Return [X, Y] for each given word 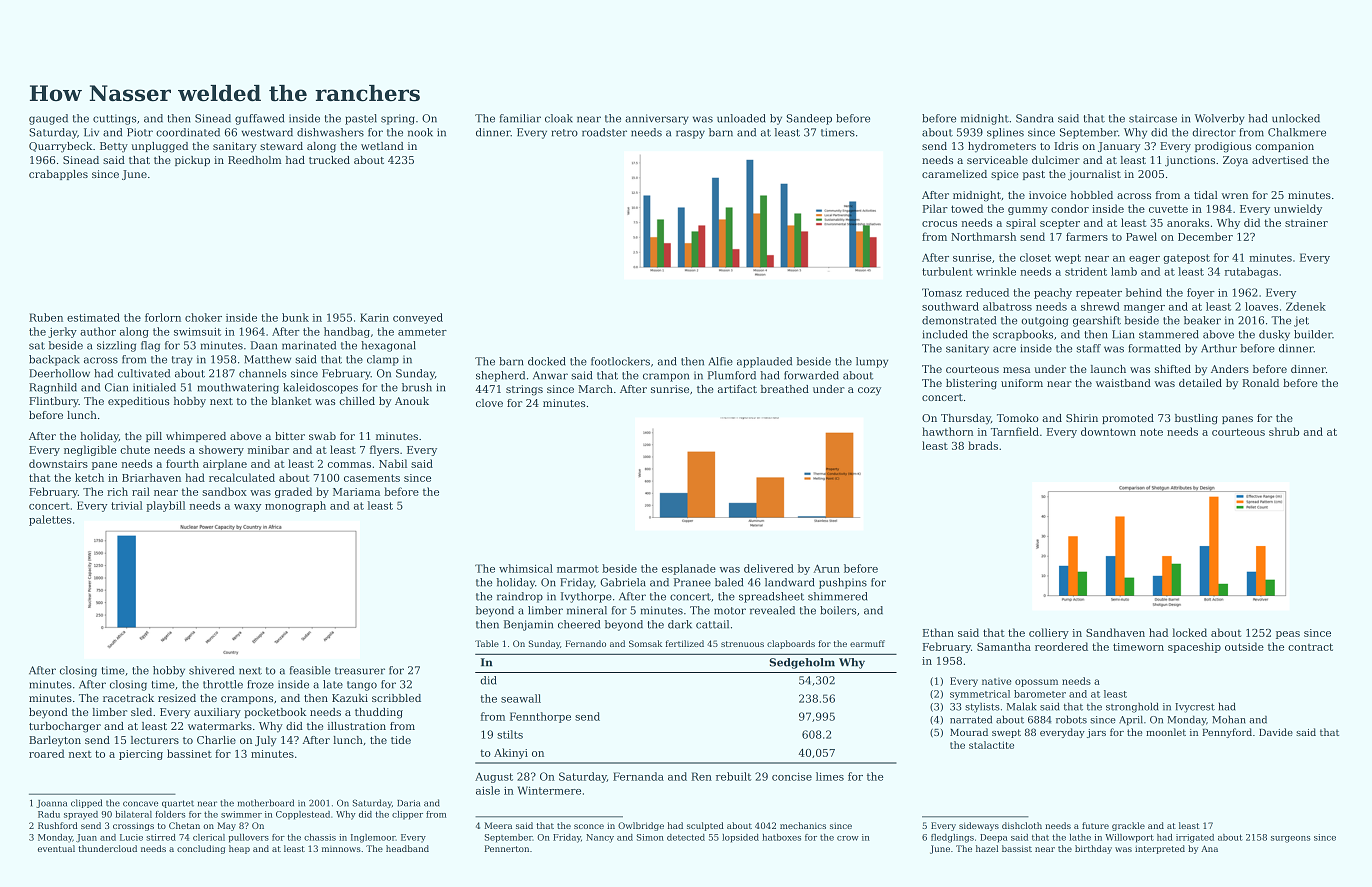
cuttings [114, 119]
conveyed [418, 318]
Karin [374, 317]
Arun [827, 568]
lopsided [740, 838]
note [1151, 432]
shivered [211, 670]
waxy [247, 508]
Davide [1276, 732]
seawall [521, 698]
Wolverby [1219, 119]
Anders [1230, 369]
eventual [56, 848]
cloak [559, 118]
